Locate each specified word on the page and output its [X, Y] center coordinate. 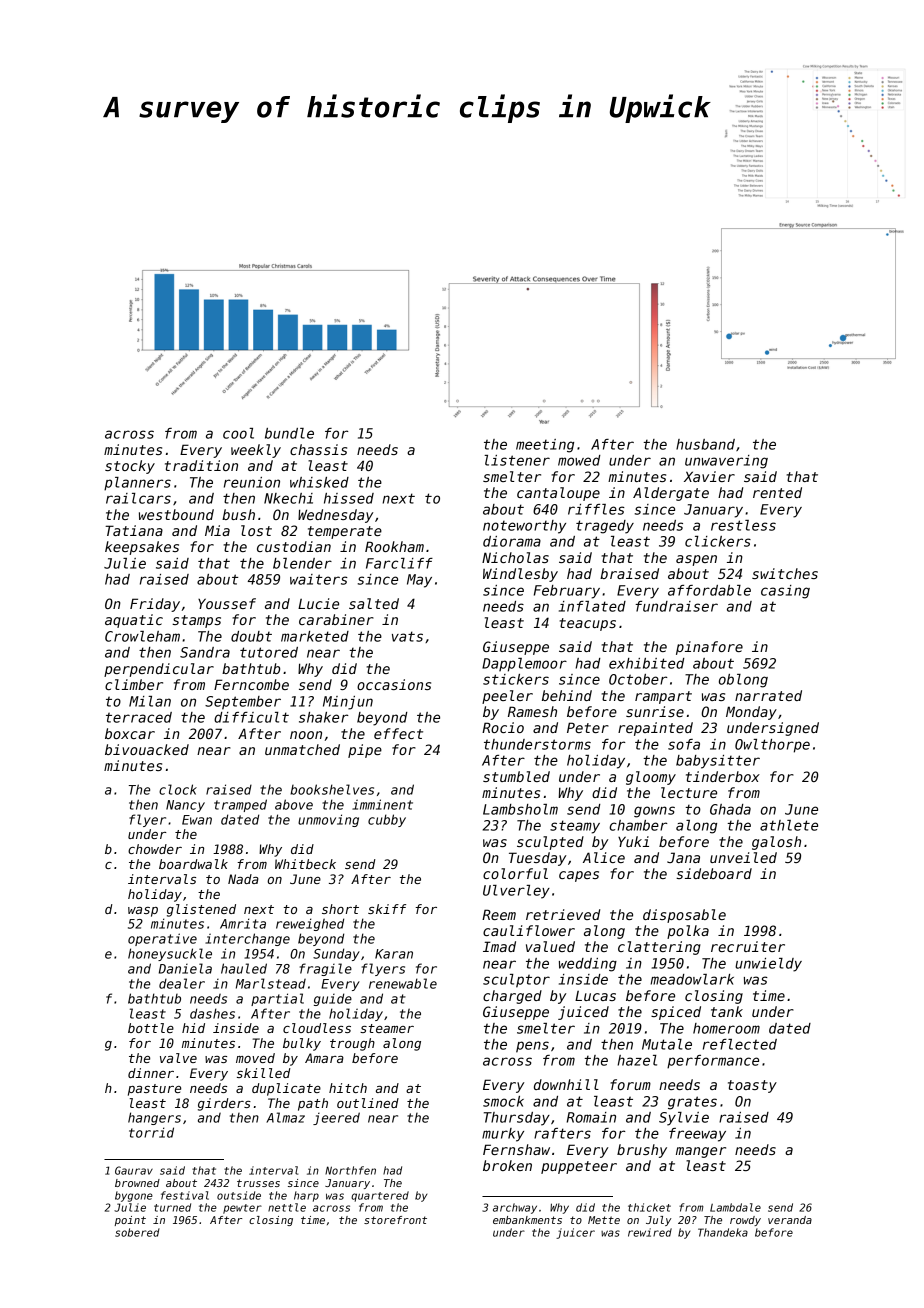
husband [705, 444]
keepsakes [142, 548]
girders [224, 1104]
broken [507, 1165]
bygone [134, 1196]
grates [692, 1103]
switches [785, 573]
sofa [684, 744]
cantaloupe [558, 494]
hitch [348, 1088]
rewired [650, 1232]
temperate [345, 532]
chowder [155, 849]
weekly [256, 451]
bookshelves [332, 789]
